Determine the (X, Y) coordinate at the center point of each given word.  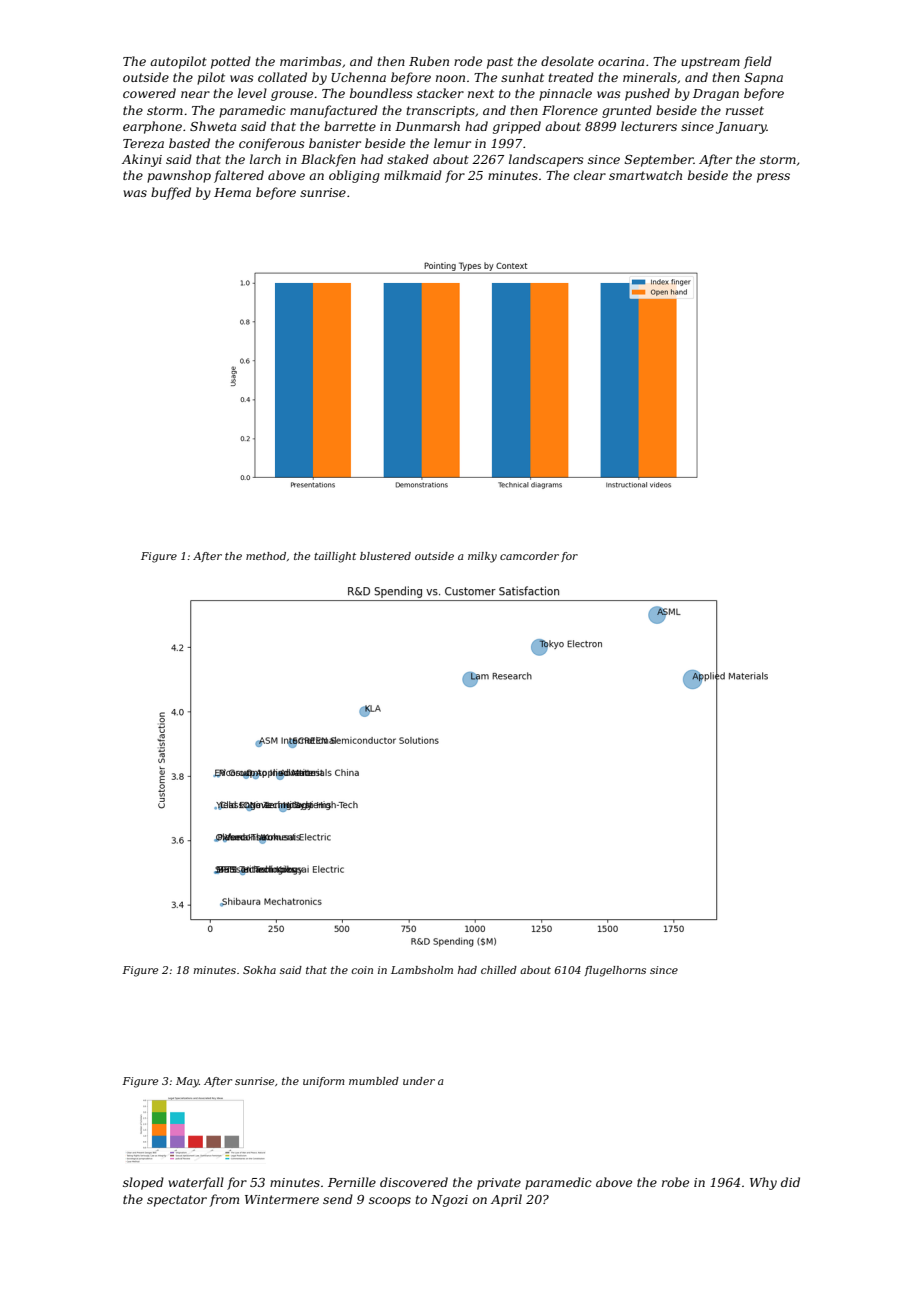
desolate (567, 61)
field (757, 62)
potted (231, 62)
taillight (335, 557)
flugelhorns (615, 971)
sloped (143, 1183)
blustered (385, 556)
